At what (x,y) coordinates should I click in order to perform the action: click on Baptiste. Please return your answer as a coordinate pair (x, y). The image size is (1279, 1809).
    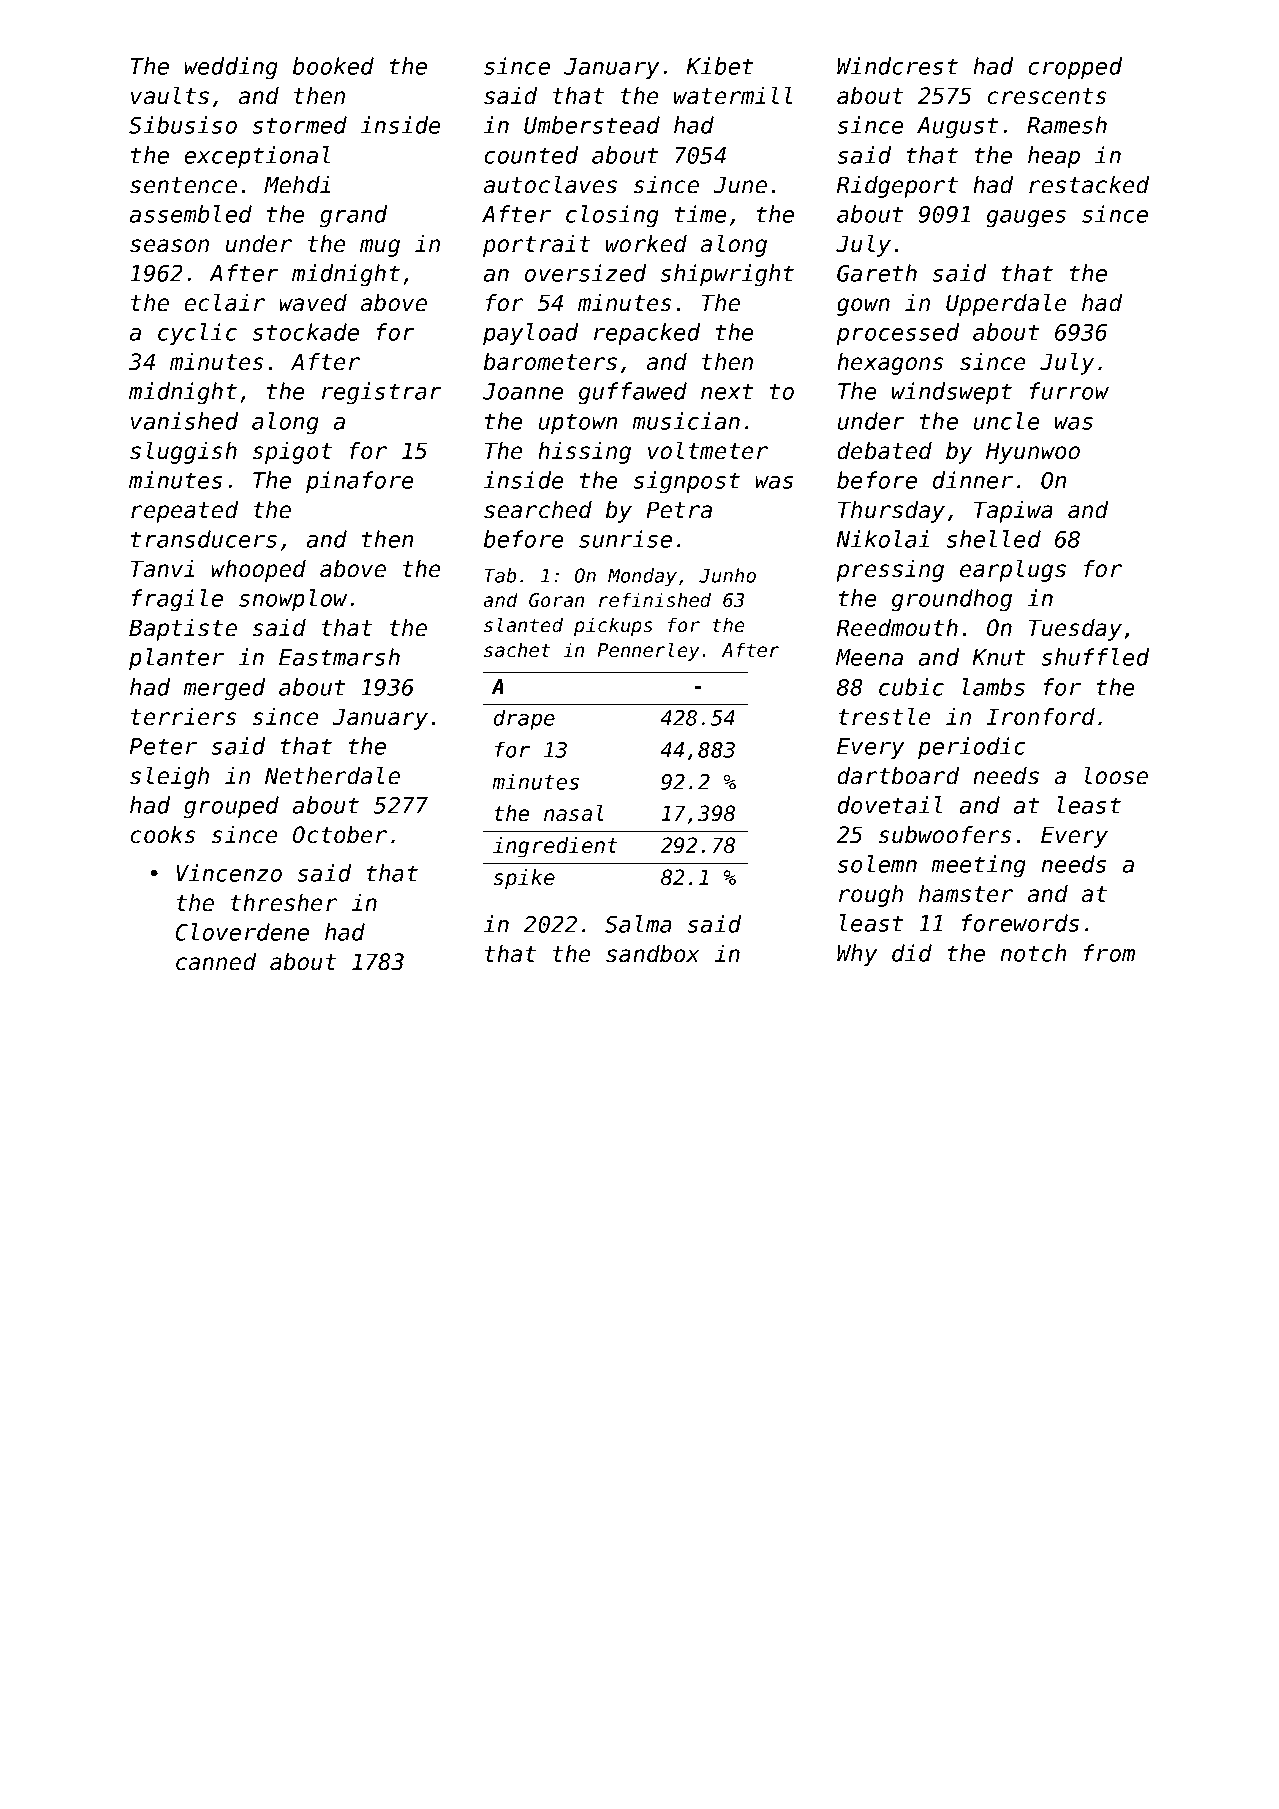
    Looking at the image, I should click on (183, 630).
